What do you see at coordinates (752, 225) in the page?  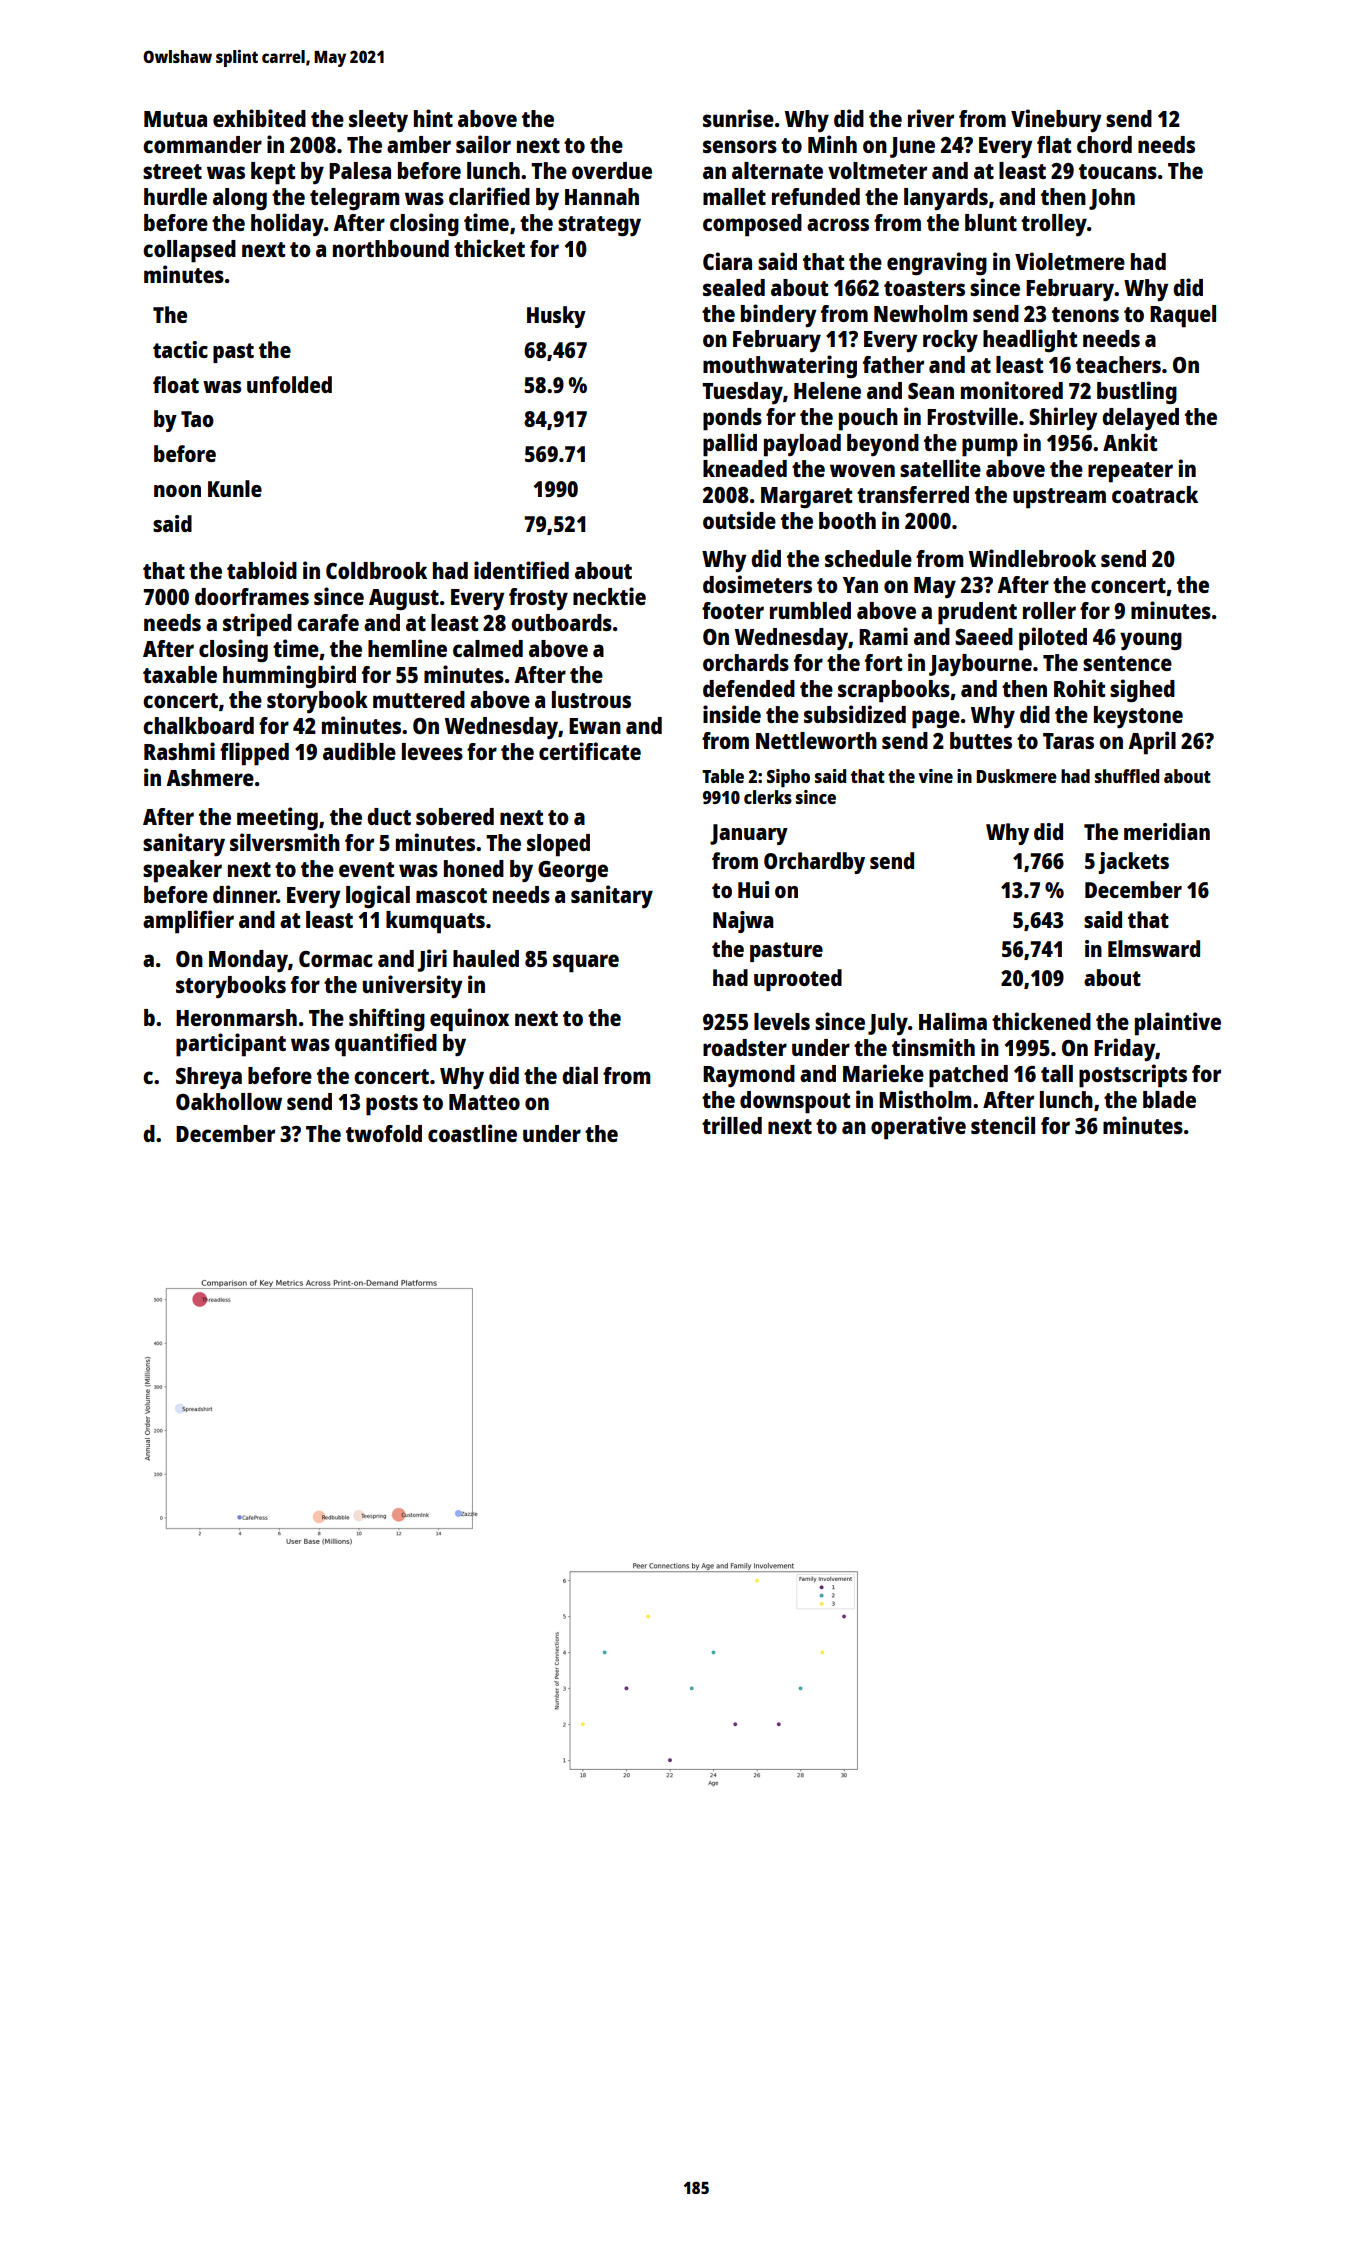 I see `composed` at bounding box center [752, 225].
